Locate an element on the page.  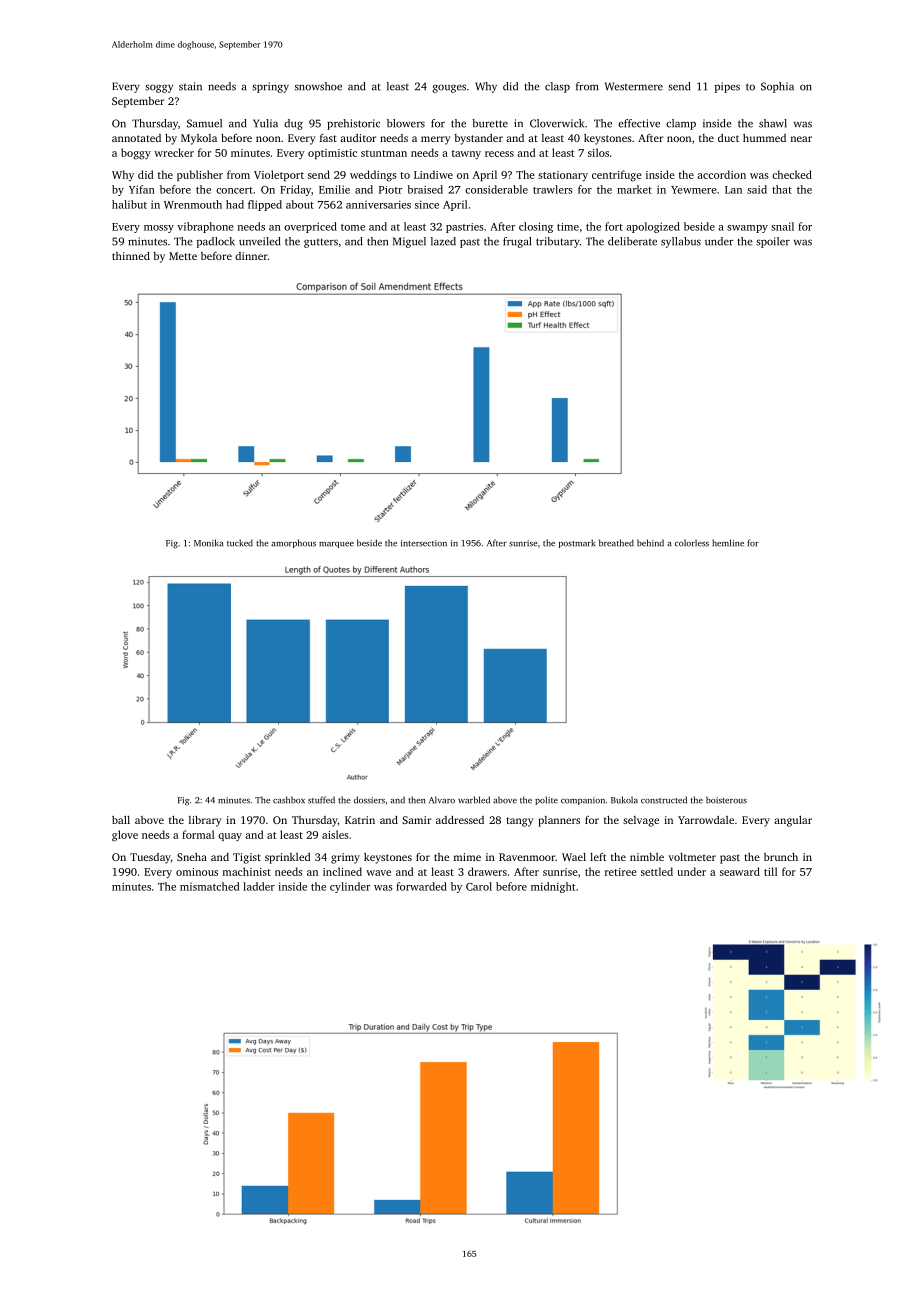
mismatched is located at coordinates (210, 886).
